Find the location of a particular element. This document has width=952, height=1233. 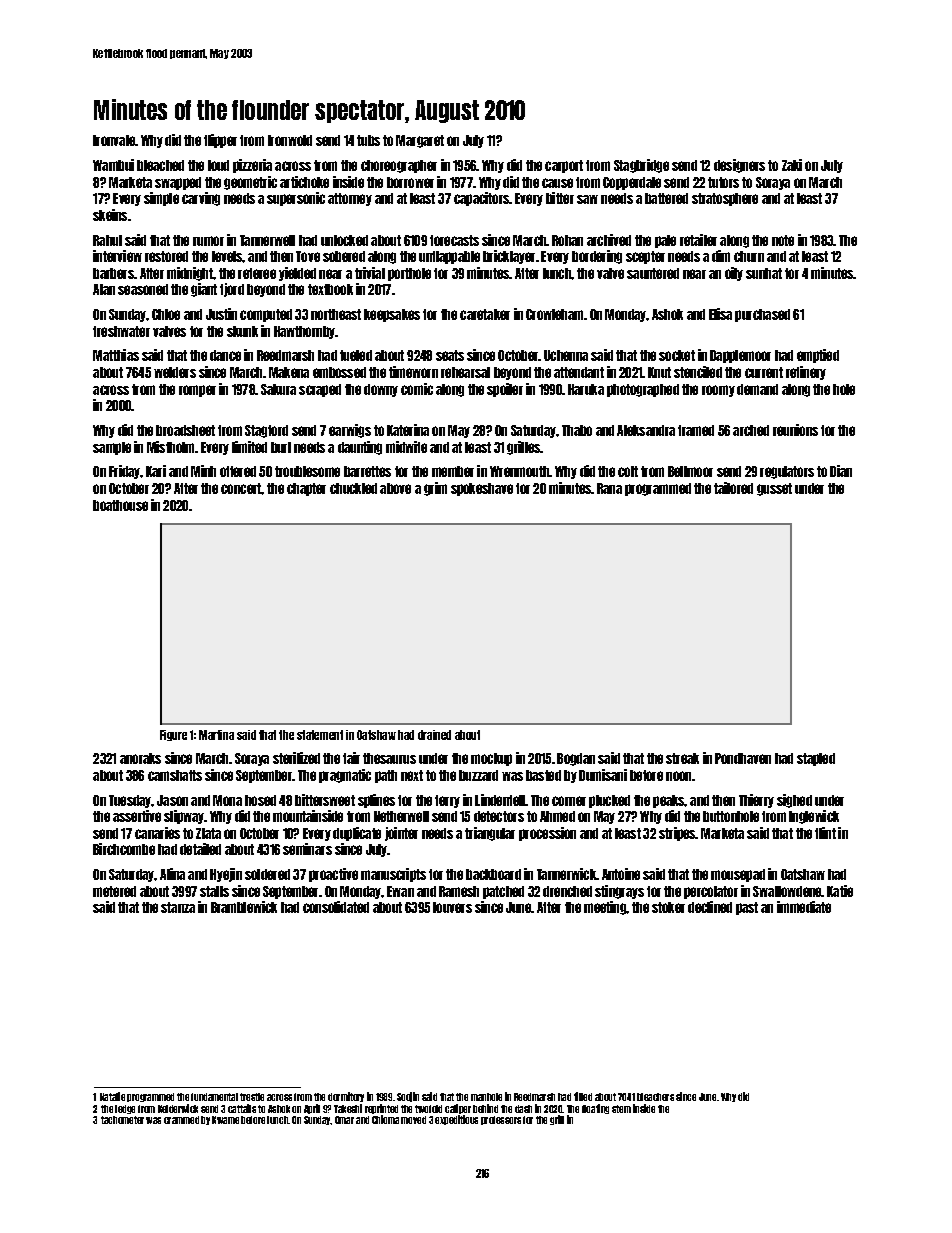

behind is located at coordinates (485, 1108).
